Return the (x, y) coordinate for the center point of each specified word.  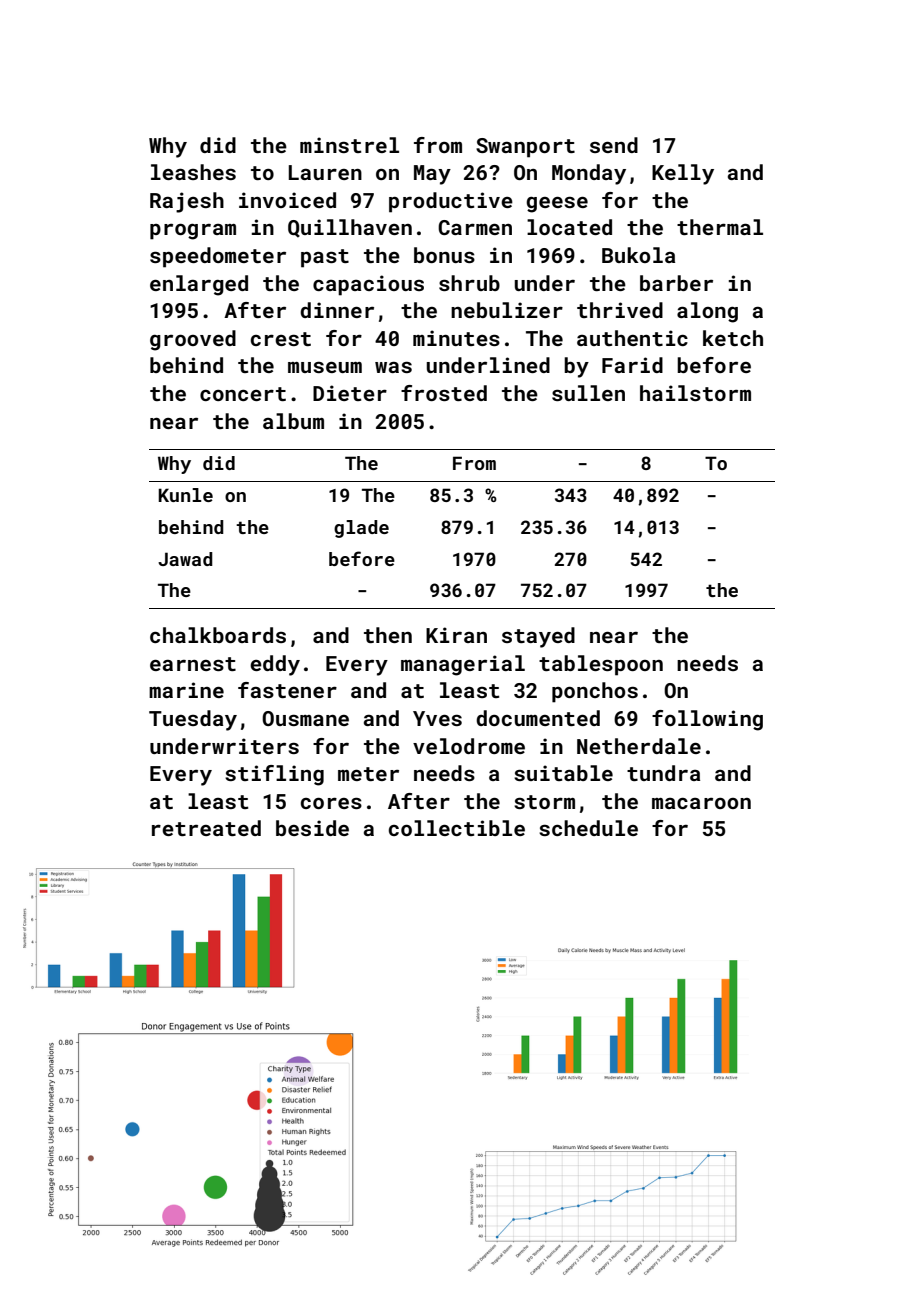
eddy (275, 665)
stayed (538, 637)
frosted (444, 393)
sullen (588, 393)
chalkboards (218, 635)
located (569, 227)
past (325, 258)
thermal (720, 227)
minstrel (349, 145)
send (614, 145)
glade (361, 529)
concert (243, 394)
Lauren (325, 172)
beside (312, 828)
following (707, 720)
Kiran (456, 635)
